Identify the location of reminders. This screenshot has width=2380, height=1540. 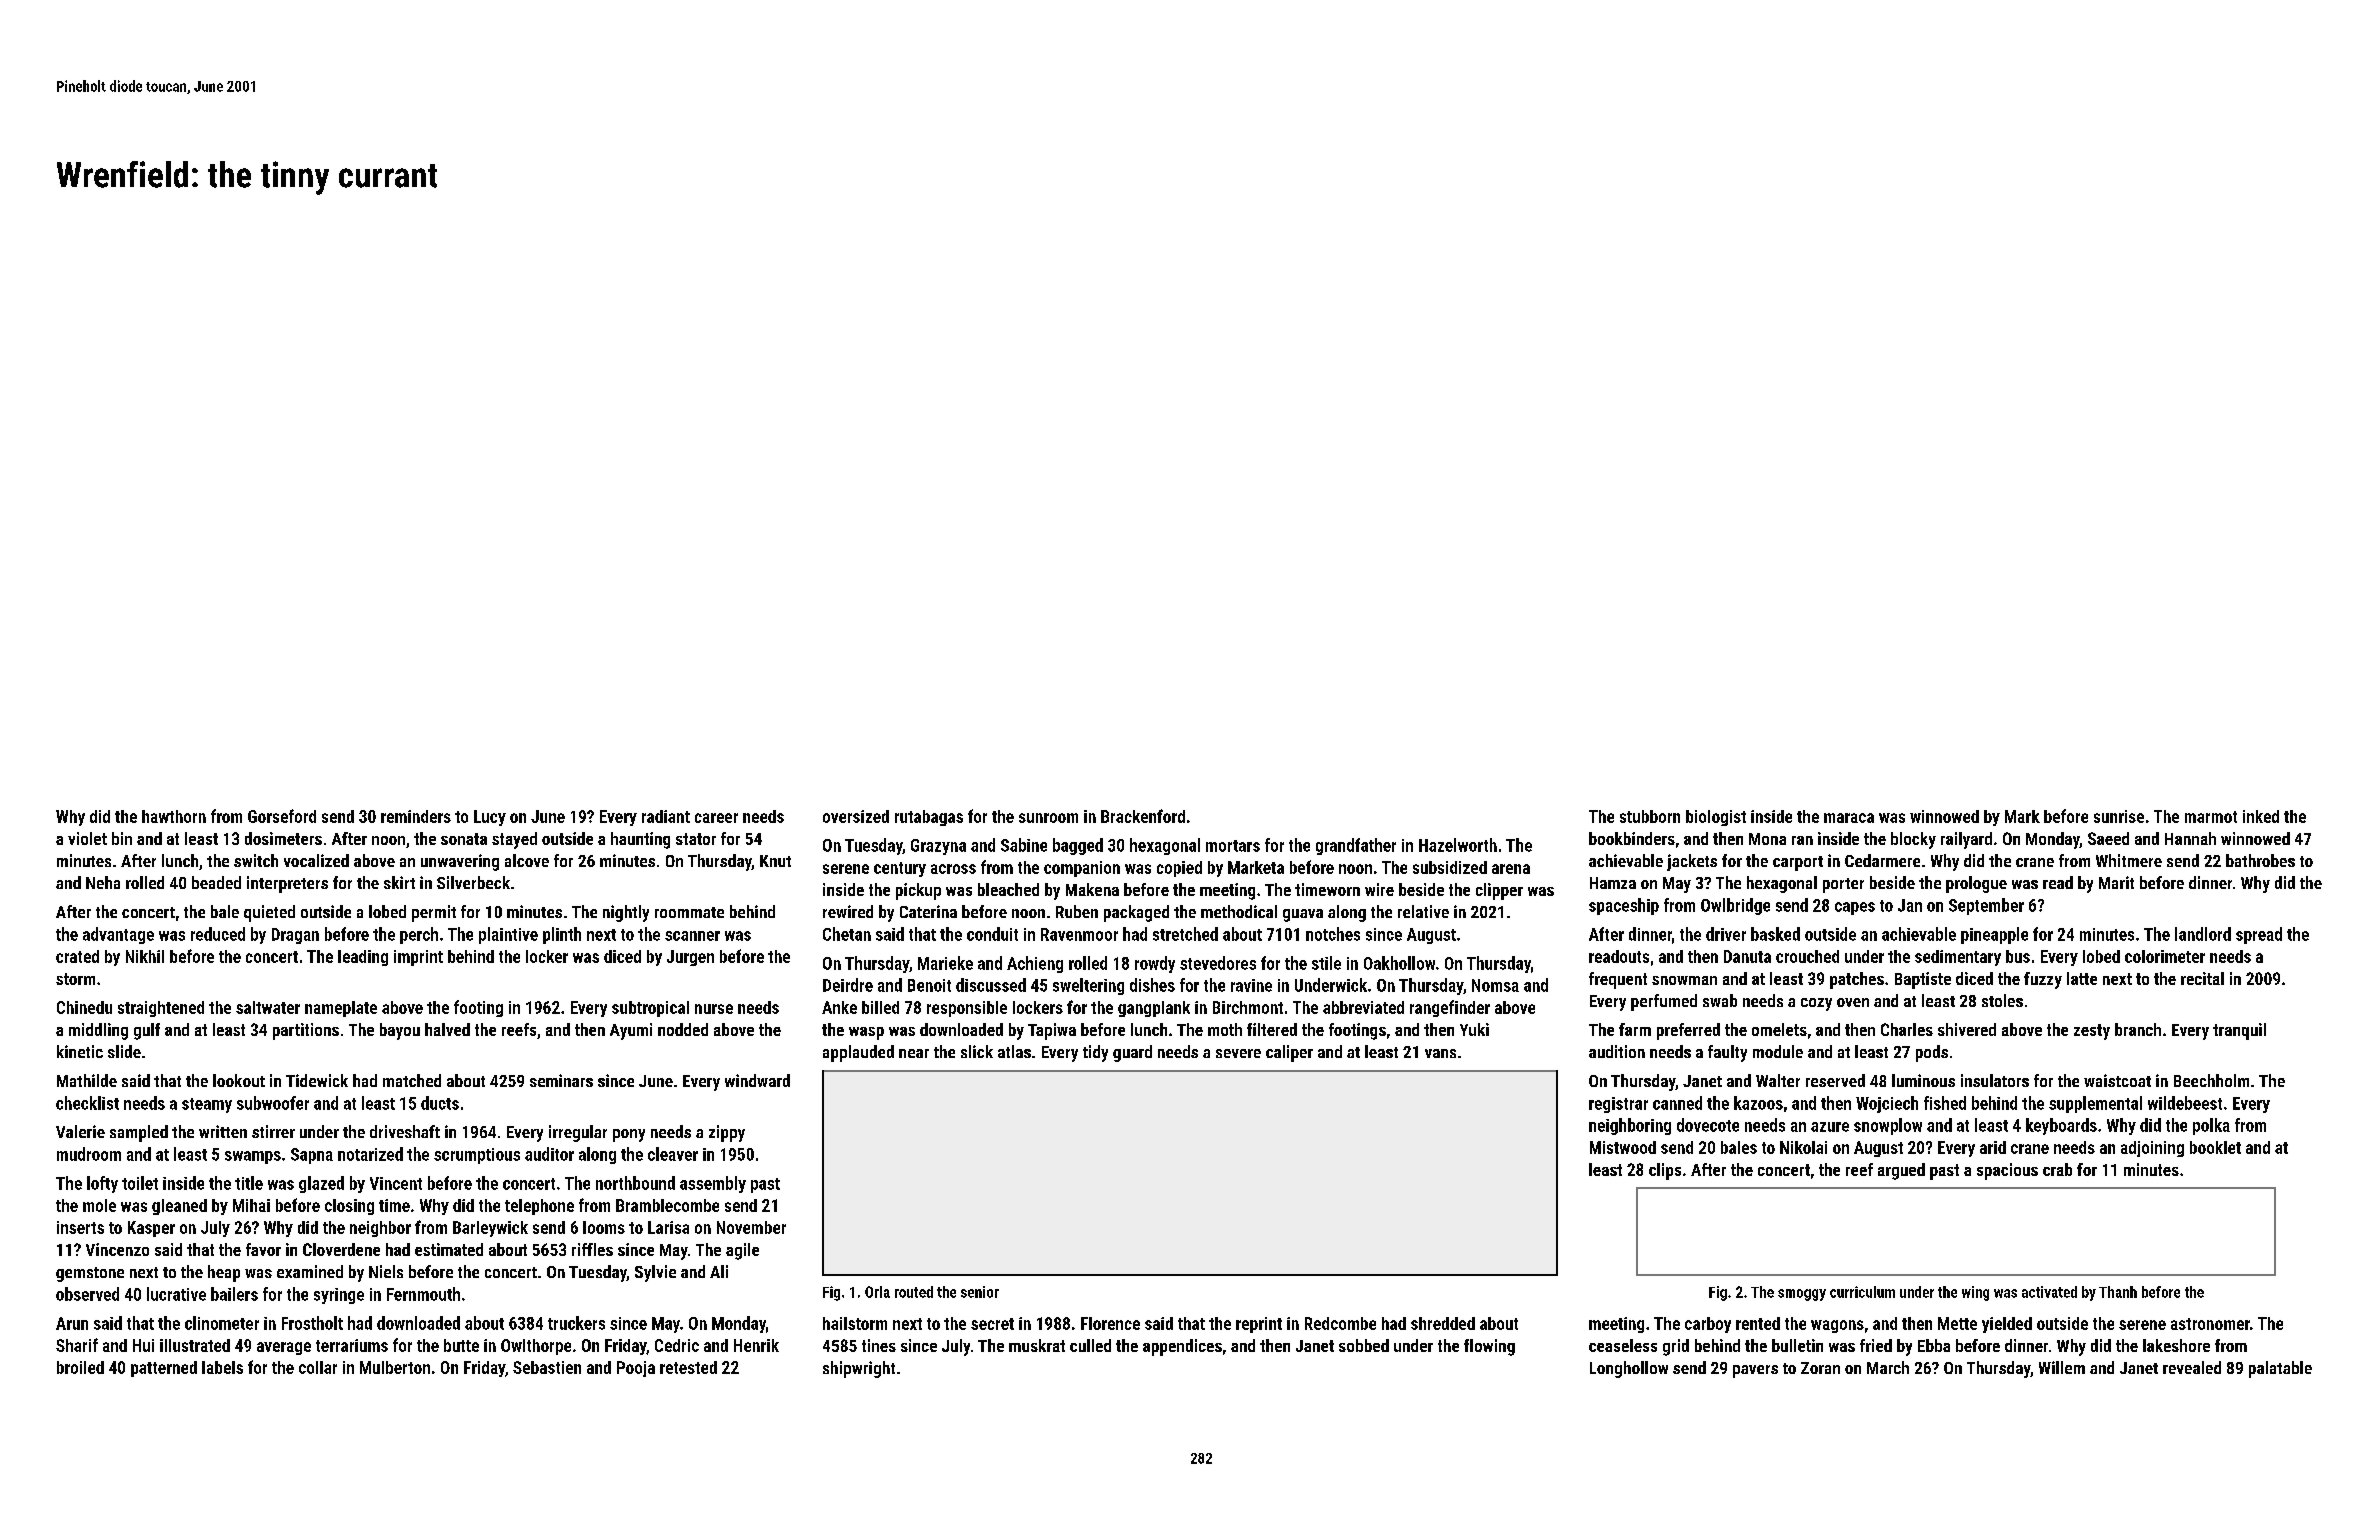
(416, 816).
